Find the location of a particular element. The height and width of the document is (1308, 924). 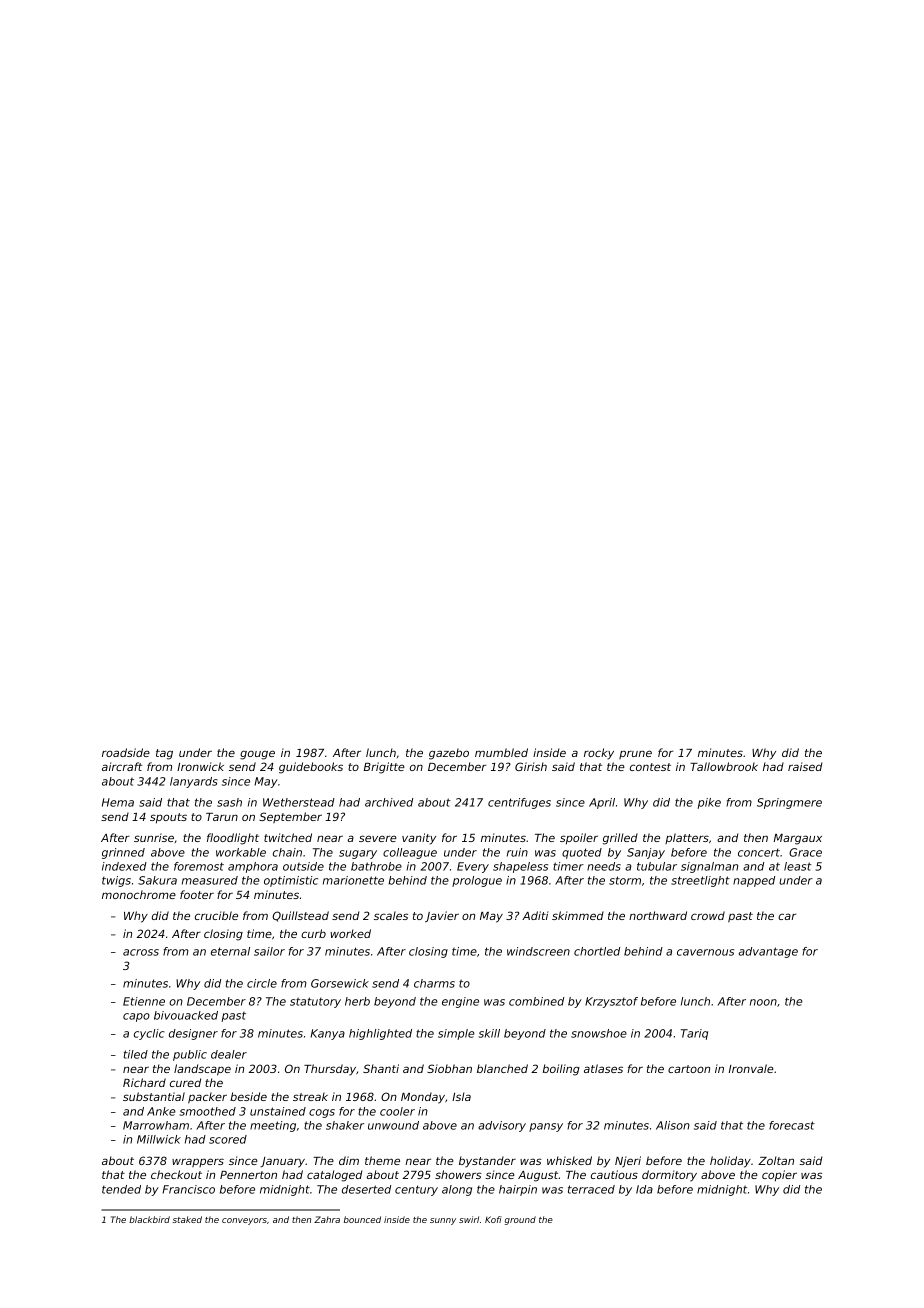

January is located at coordinates (283, 1162).
